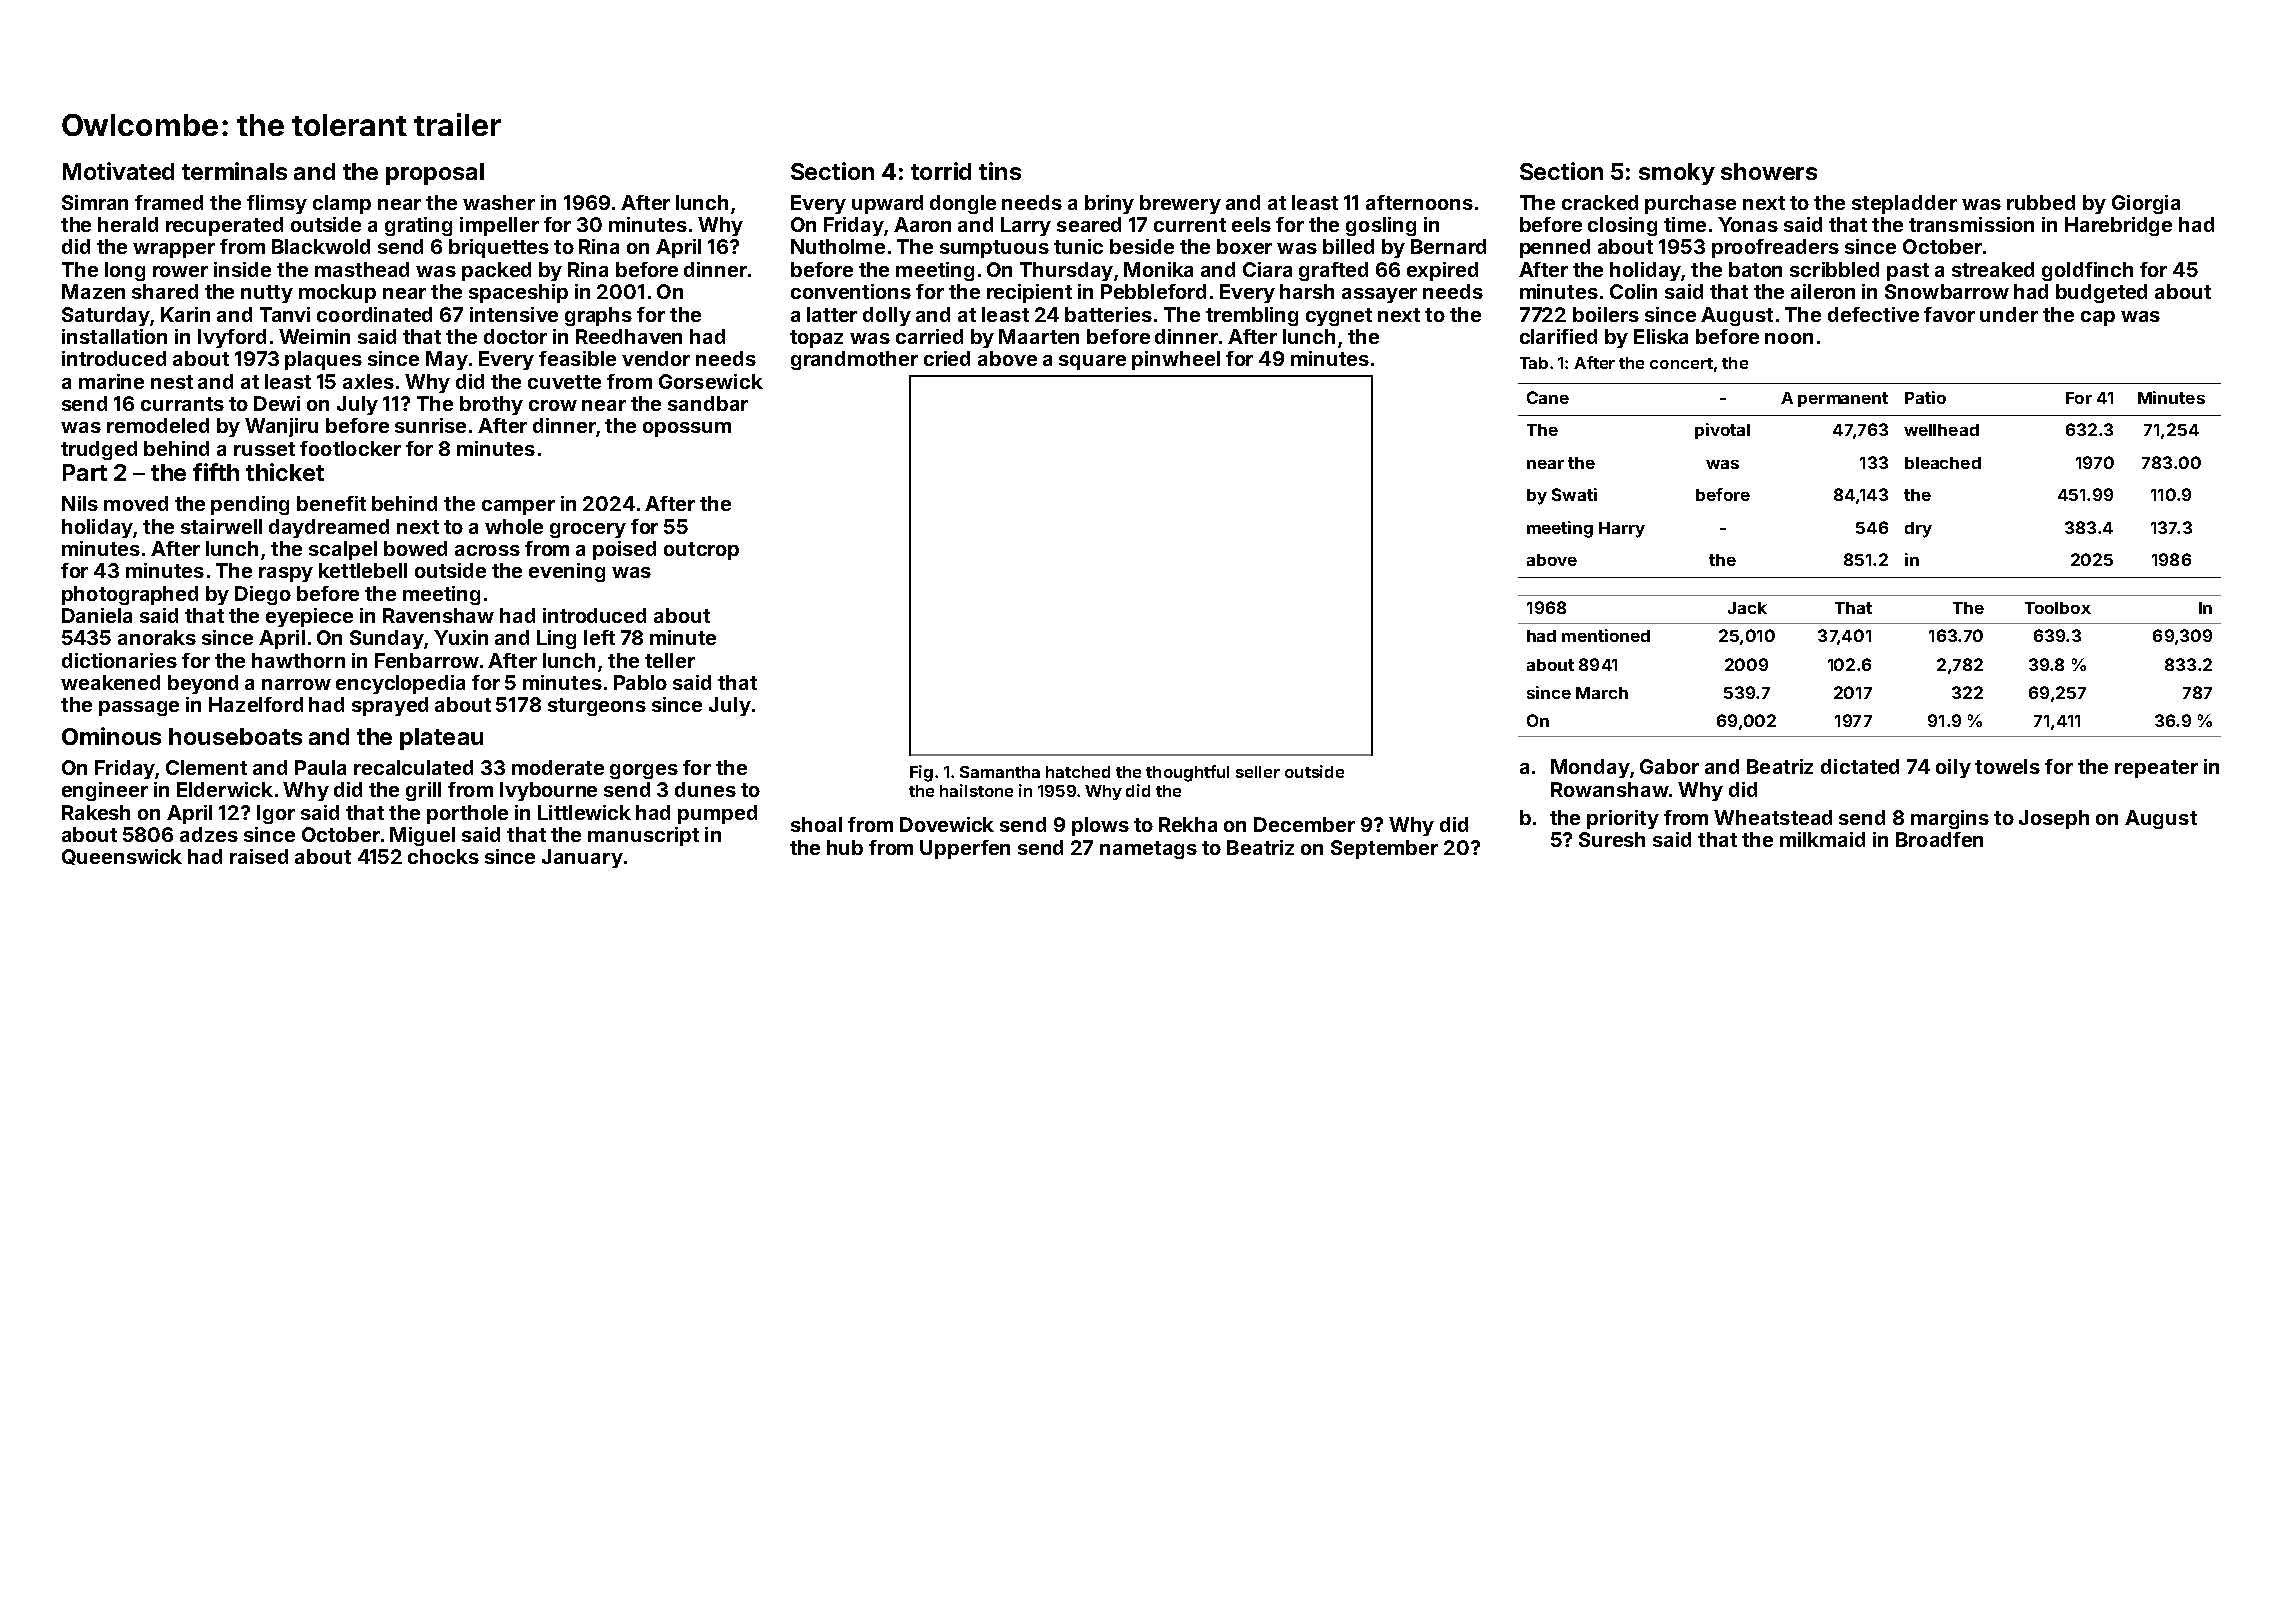 This screenshot has width=2282, height=1614. Describe the element at coordinates (119, 660) in the screenshot. I see `dictionaries` at that location.
